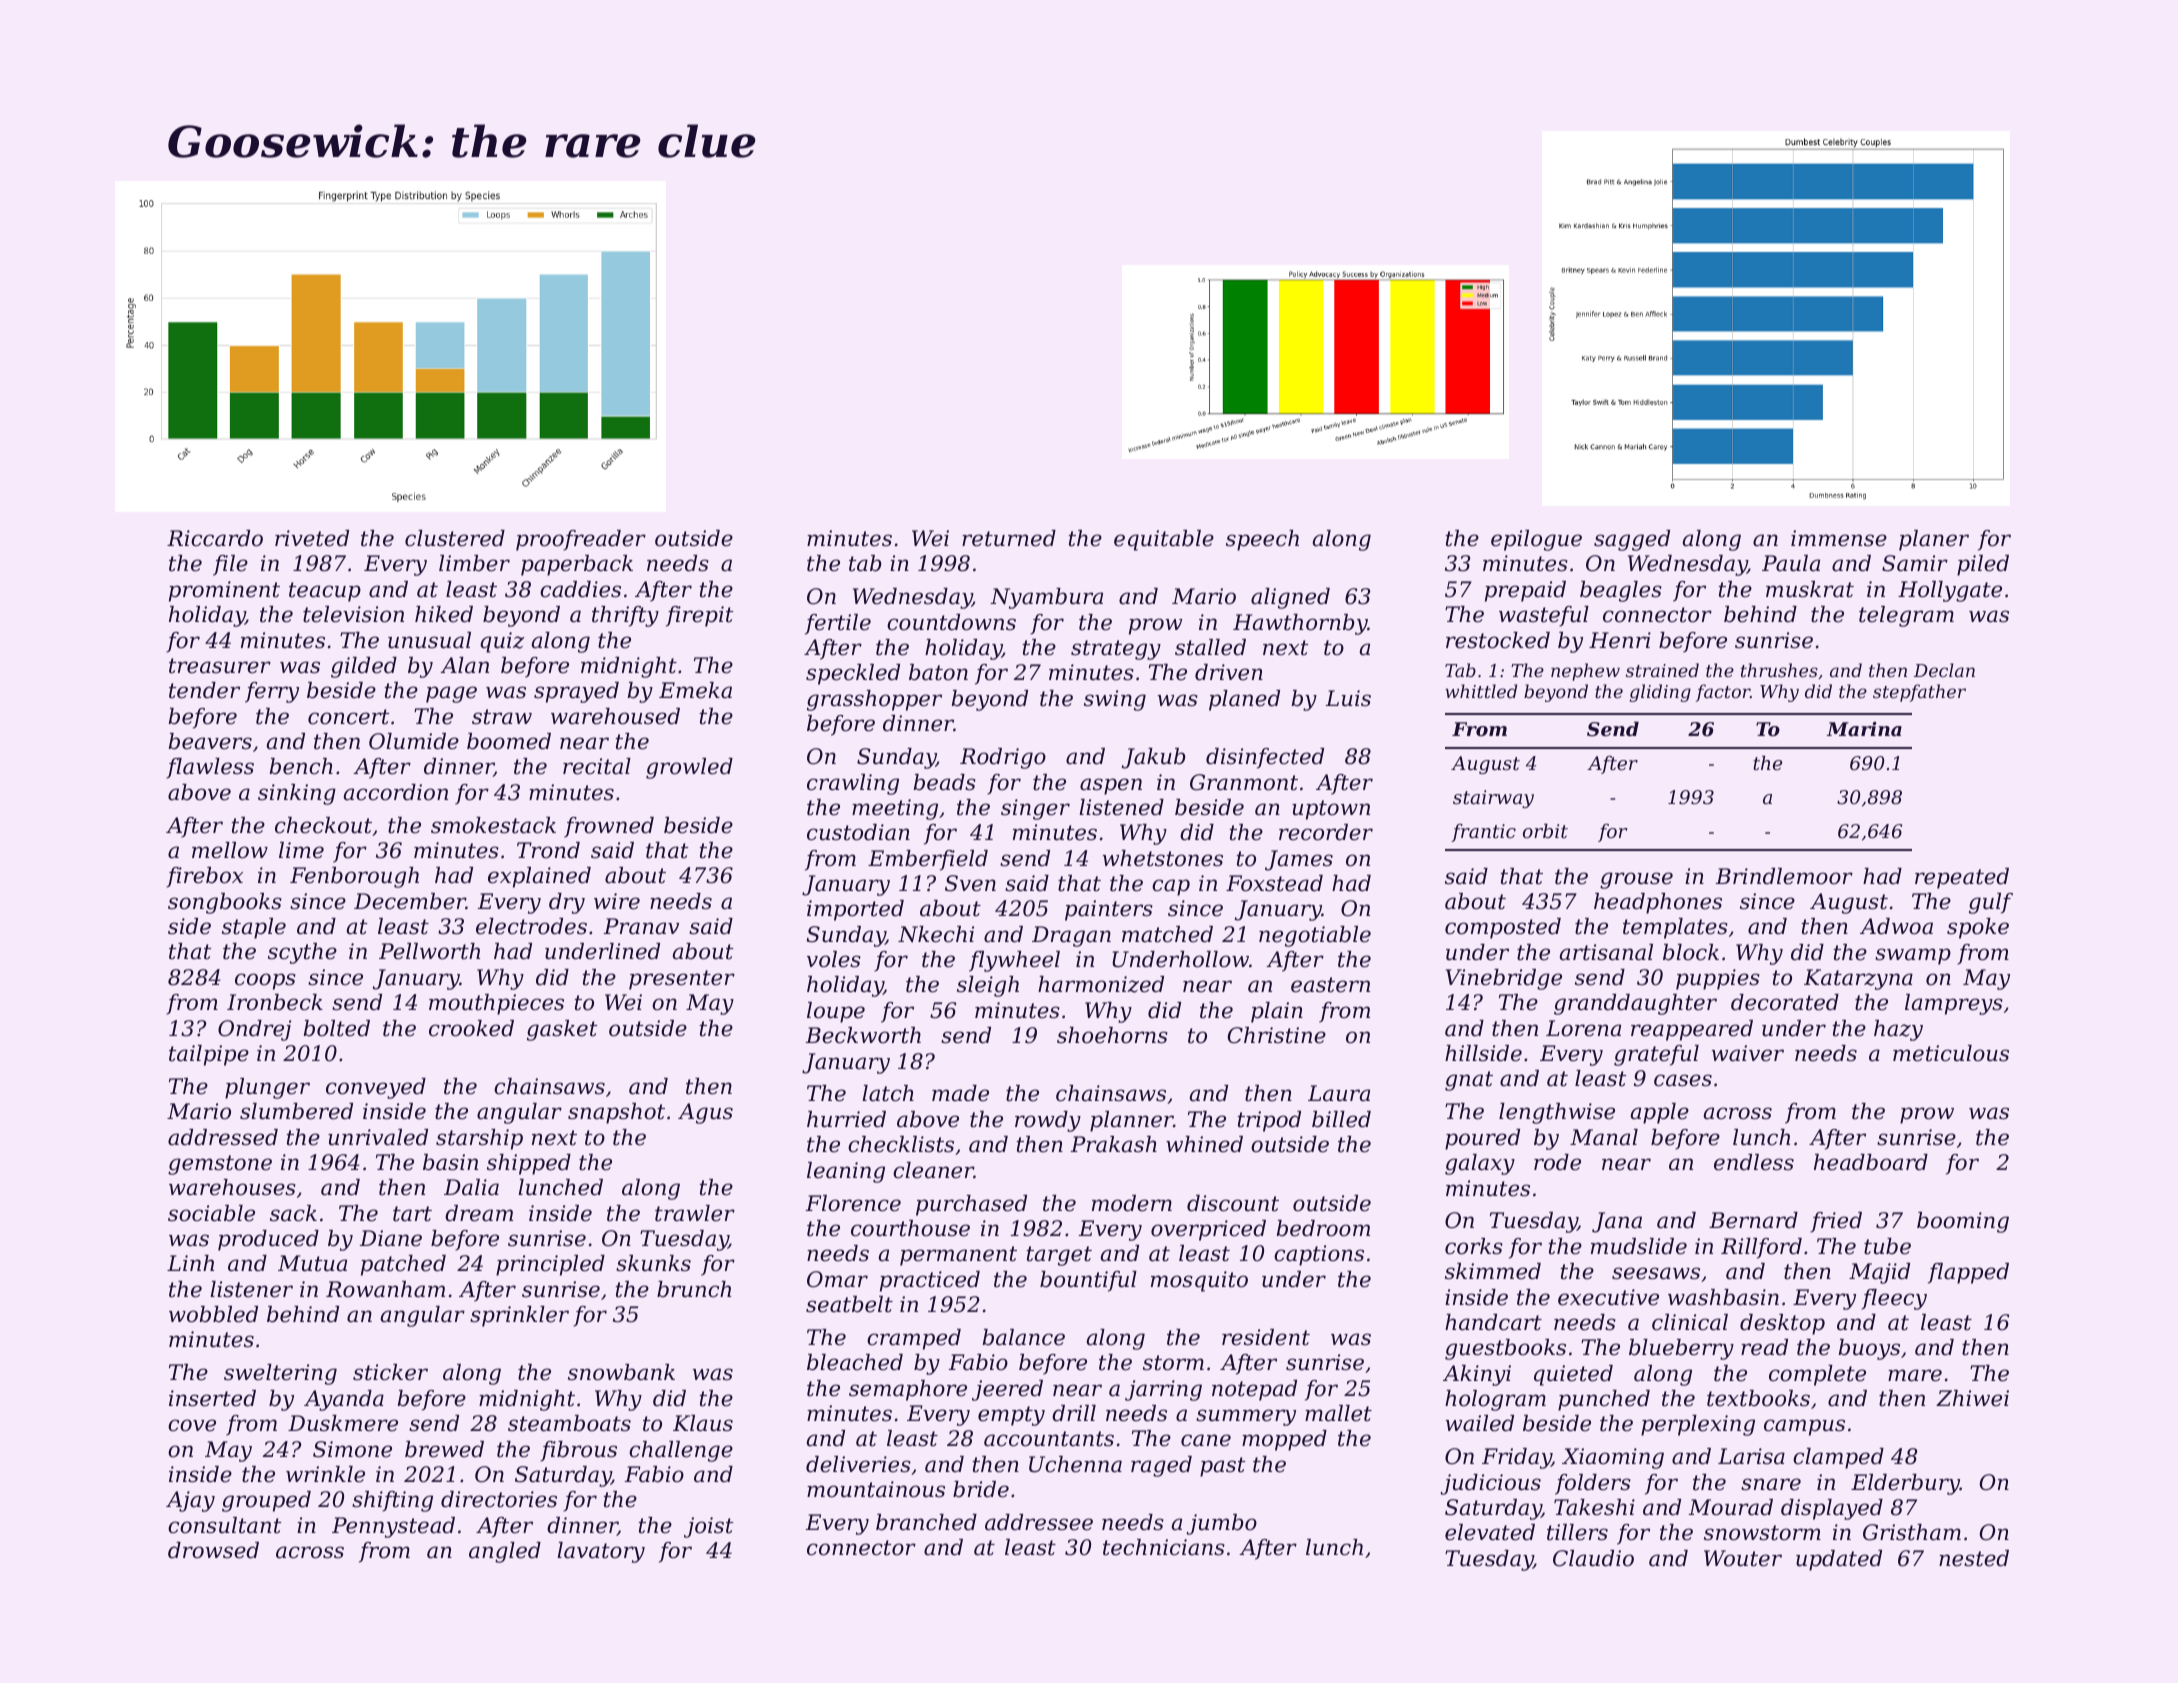 This screenshot has height=1683, width=2178. Describe the element at coordinates (211, 1213) in the screenshot. I see `sociable` at that location.
